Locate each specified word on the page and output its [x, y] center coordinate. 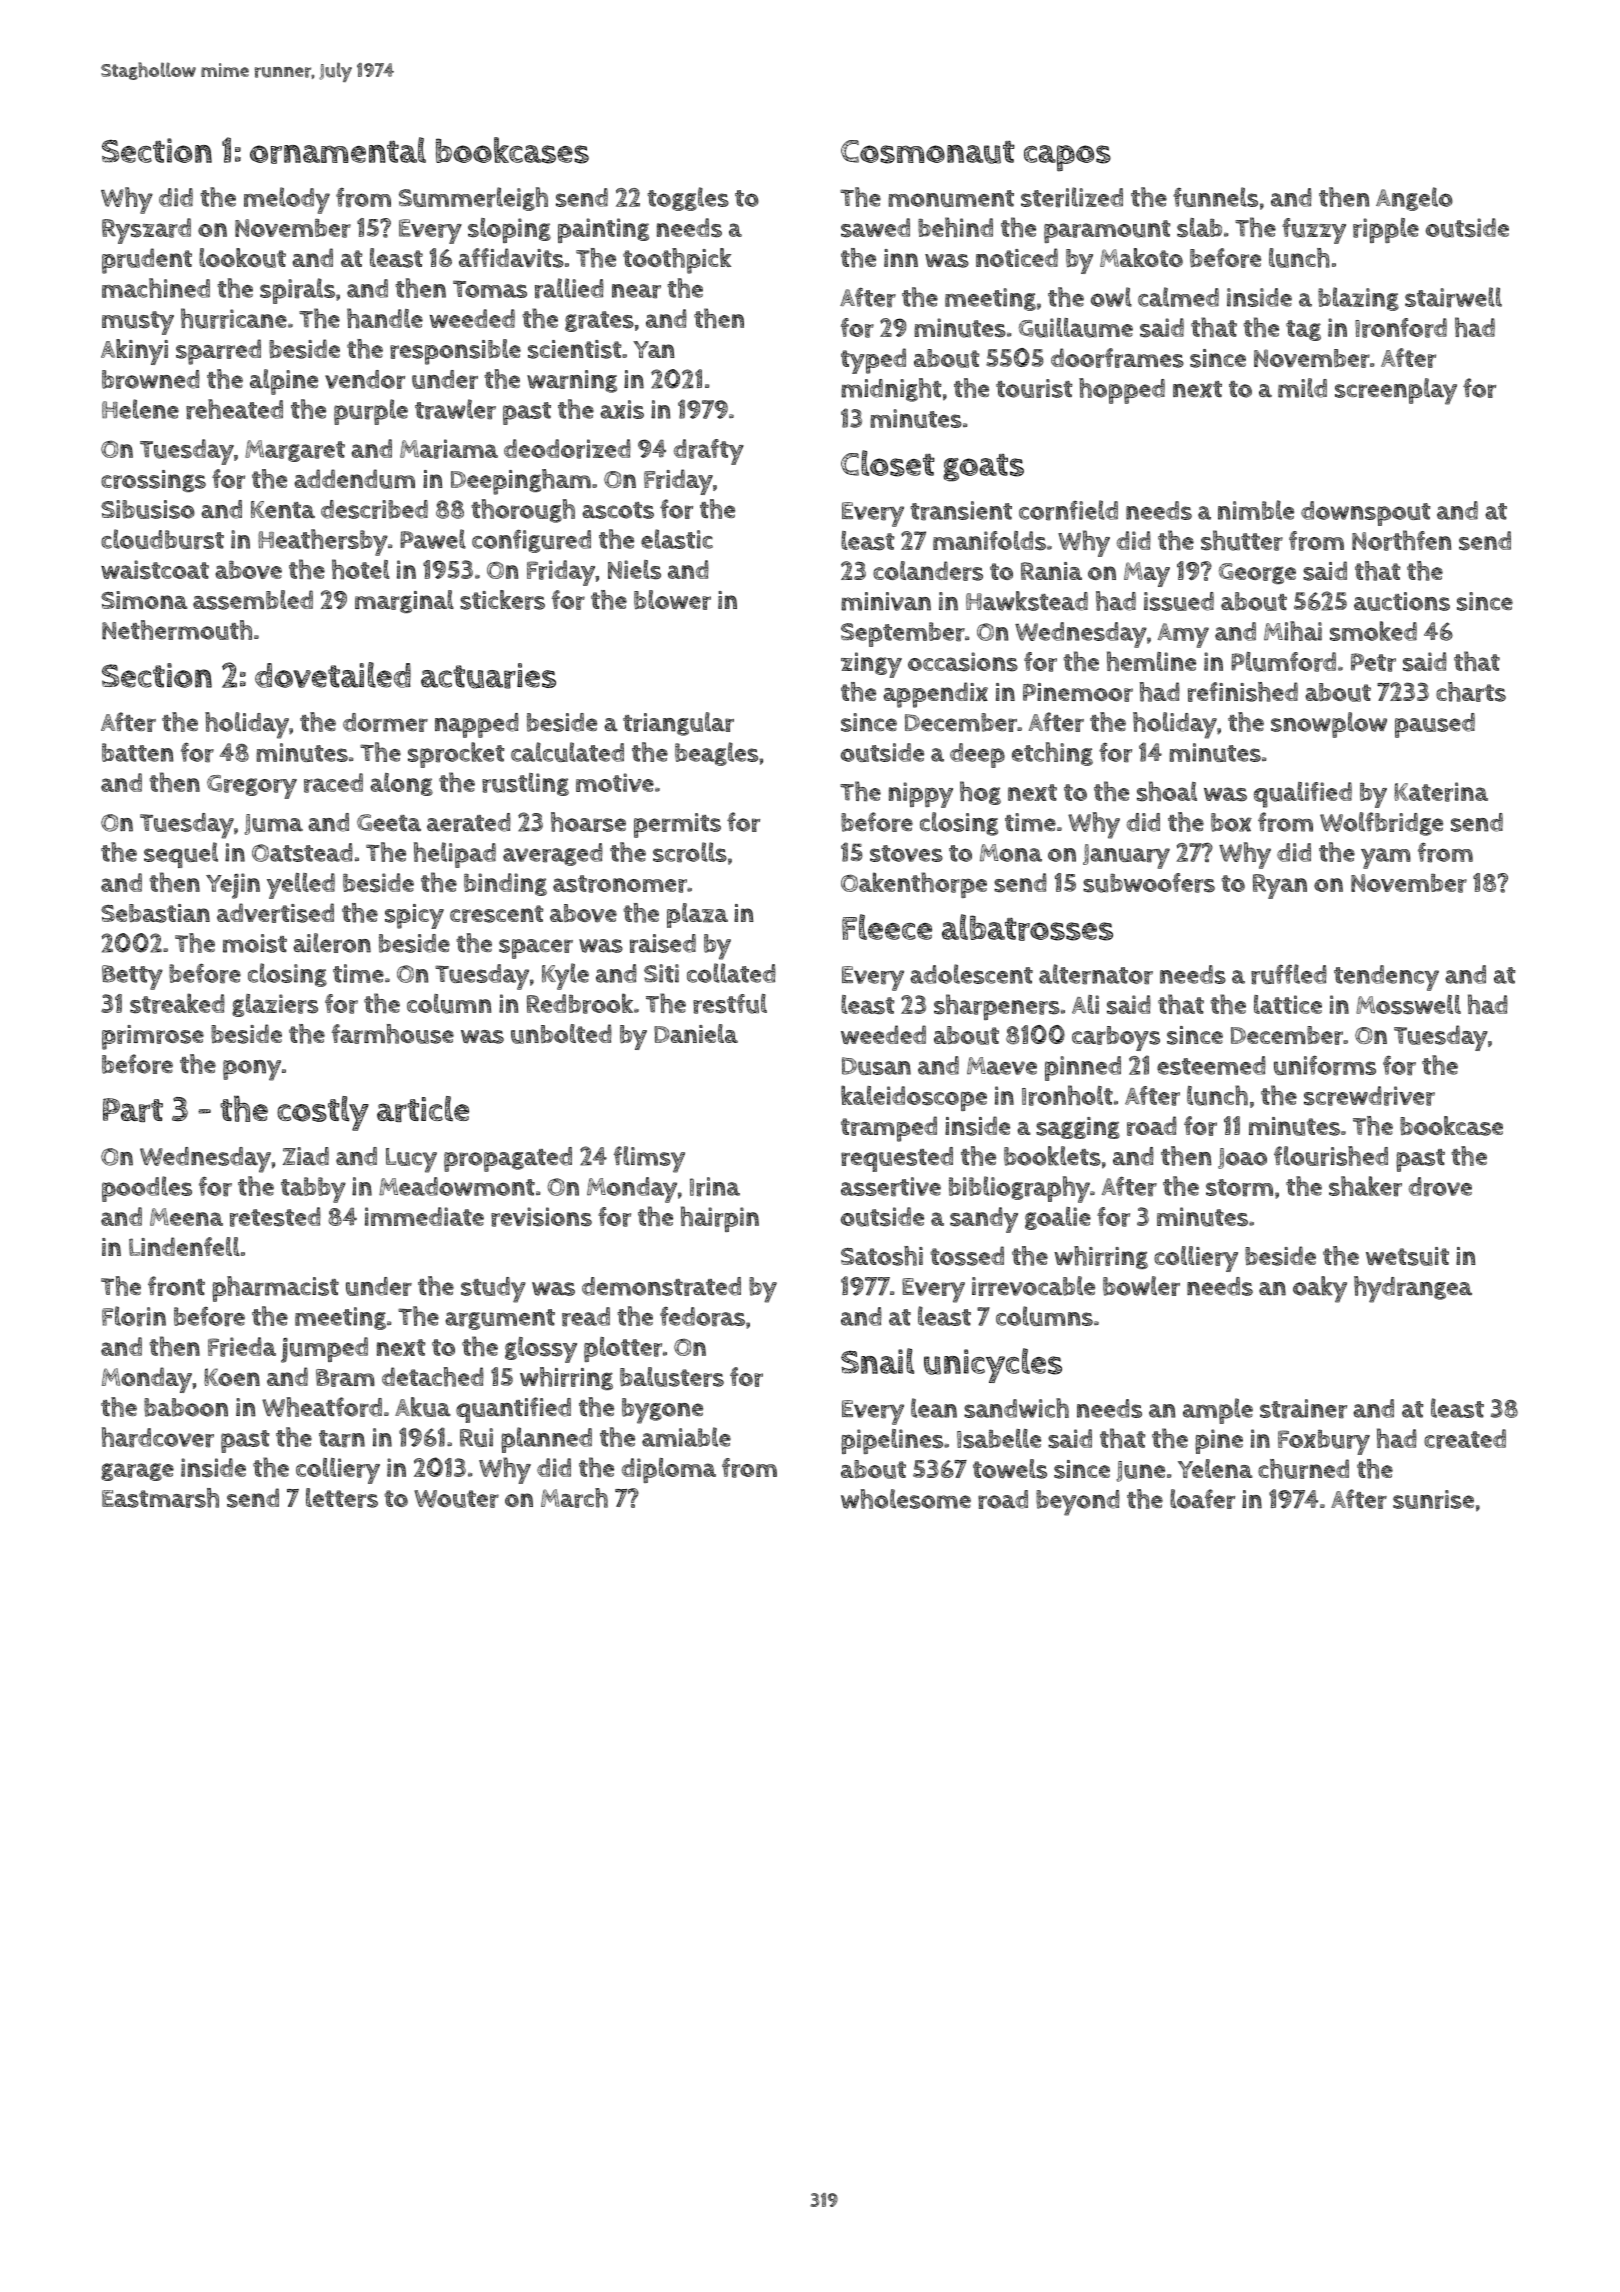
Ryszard [146, 231]
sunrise [1433, 1499]
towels [1010, 1469]
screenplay [1396, 391]
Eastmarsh [160, 1498]
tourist [1034, 388]
